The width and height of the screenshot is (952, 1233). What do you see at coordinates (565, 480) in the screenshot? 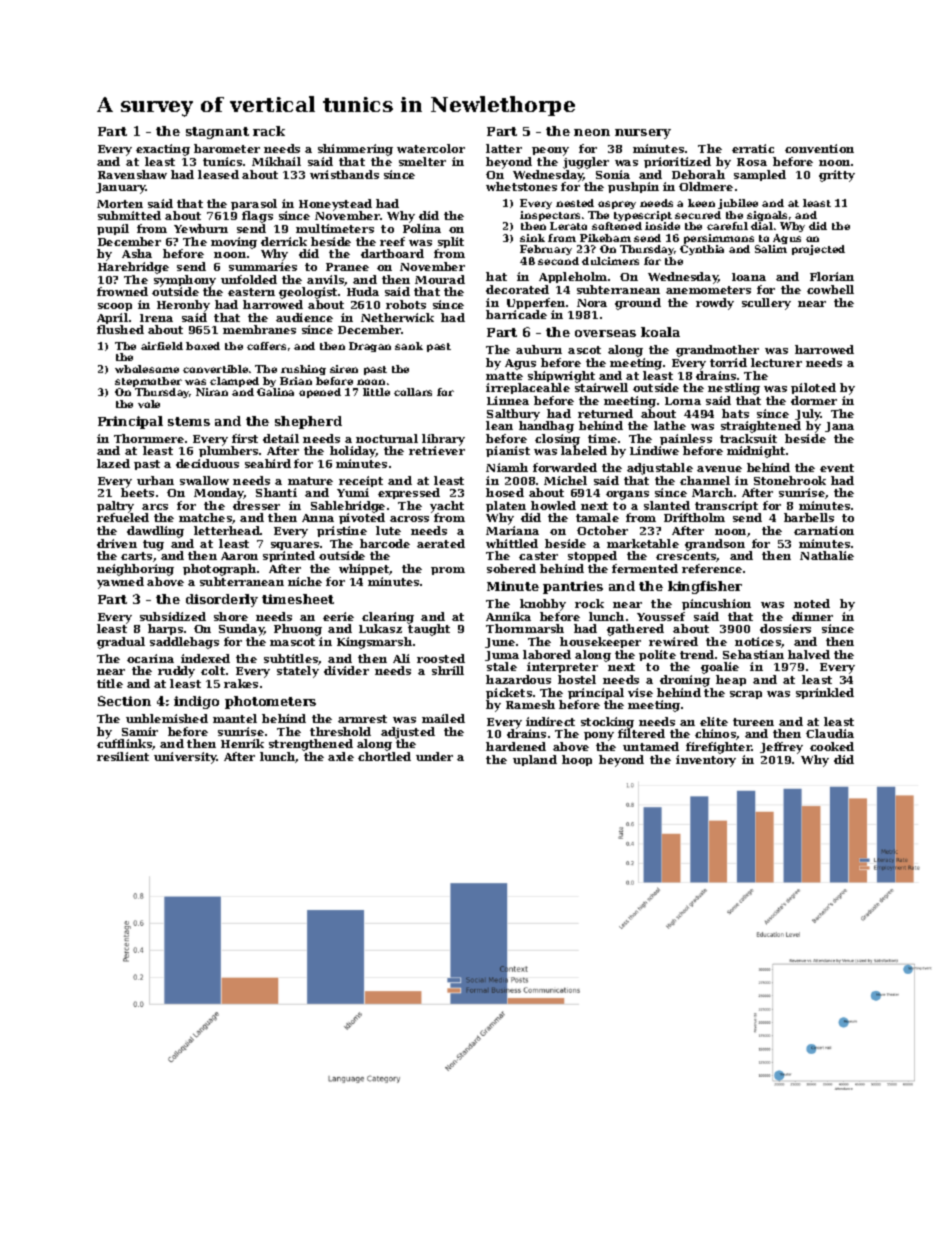
I see `Michel` at bounding box center [565, 480].
